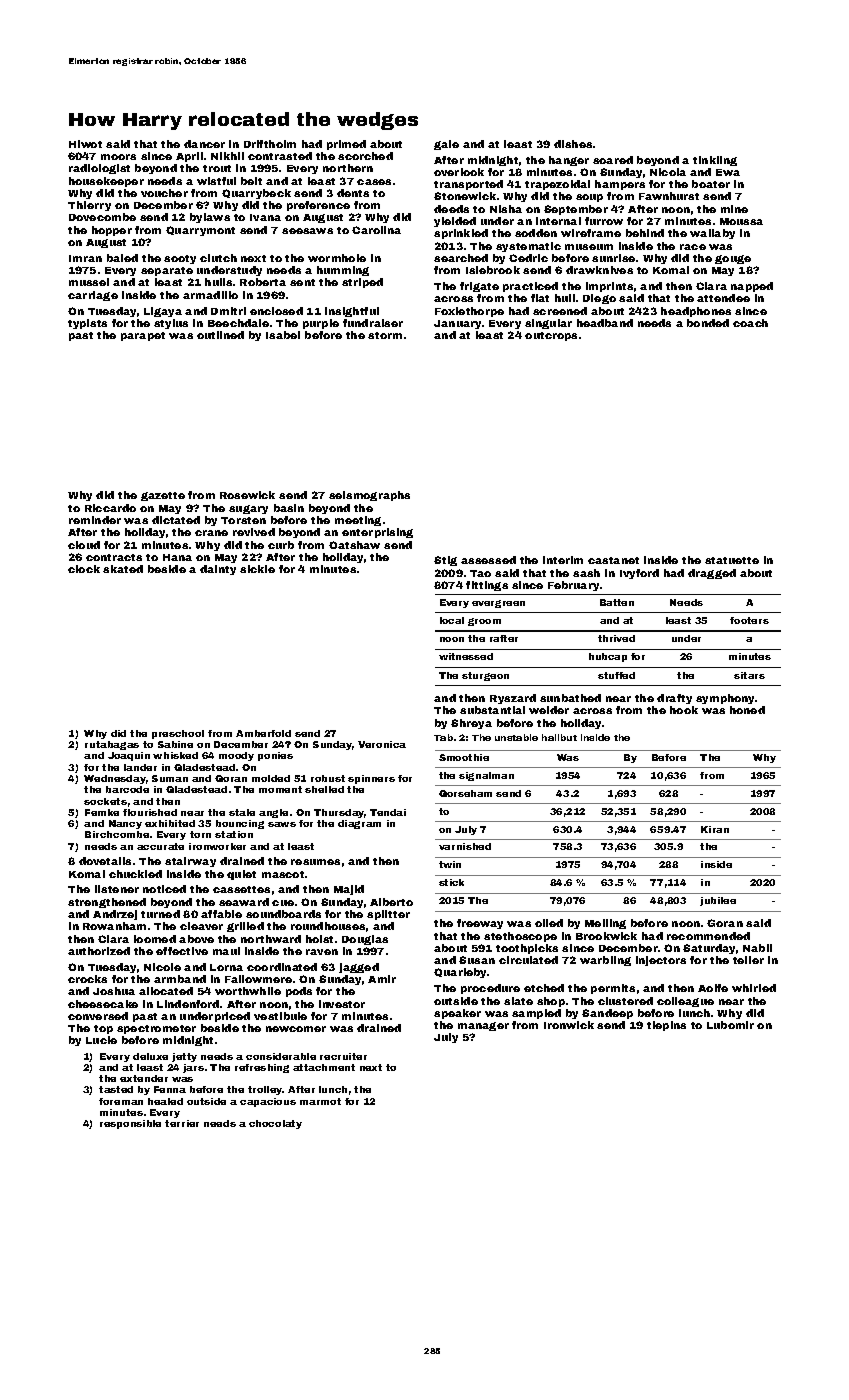  I want to click on seismographs, so click(369, 496).
